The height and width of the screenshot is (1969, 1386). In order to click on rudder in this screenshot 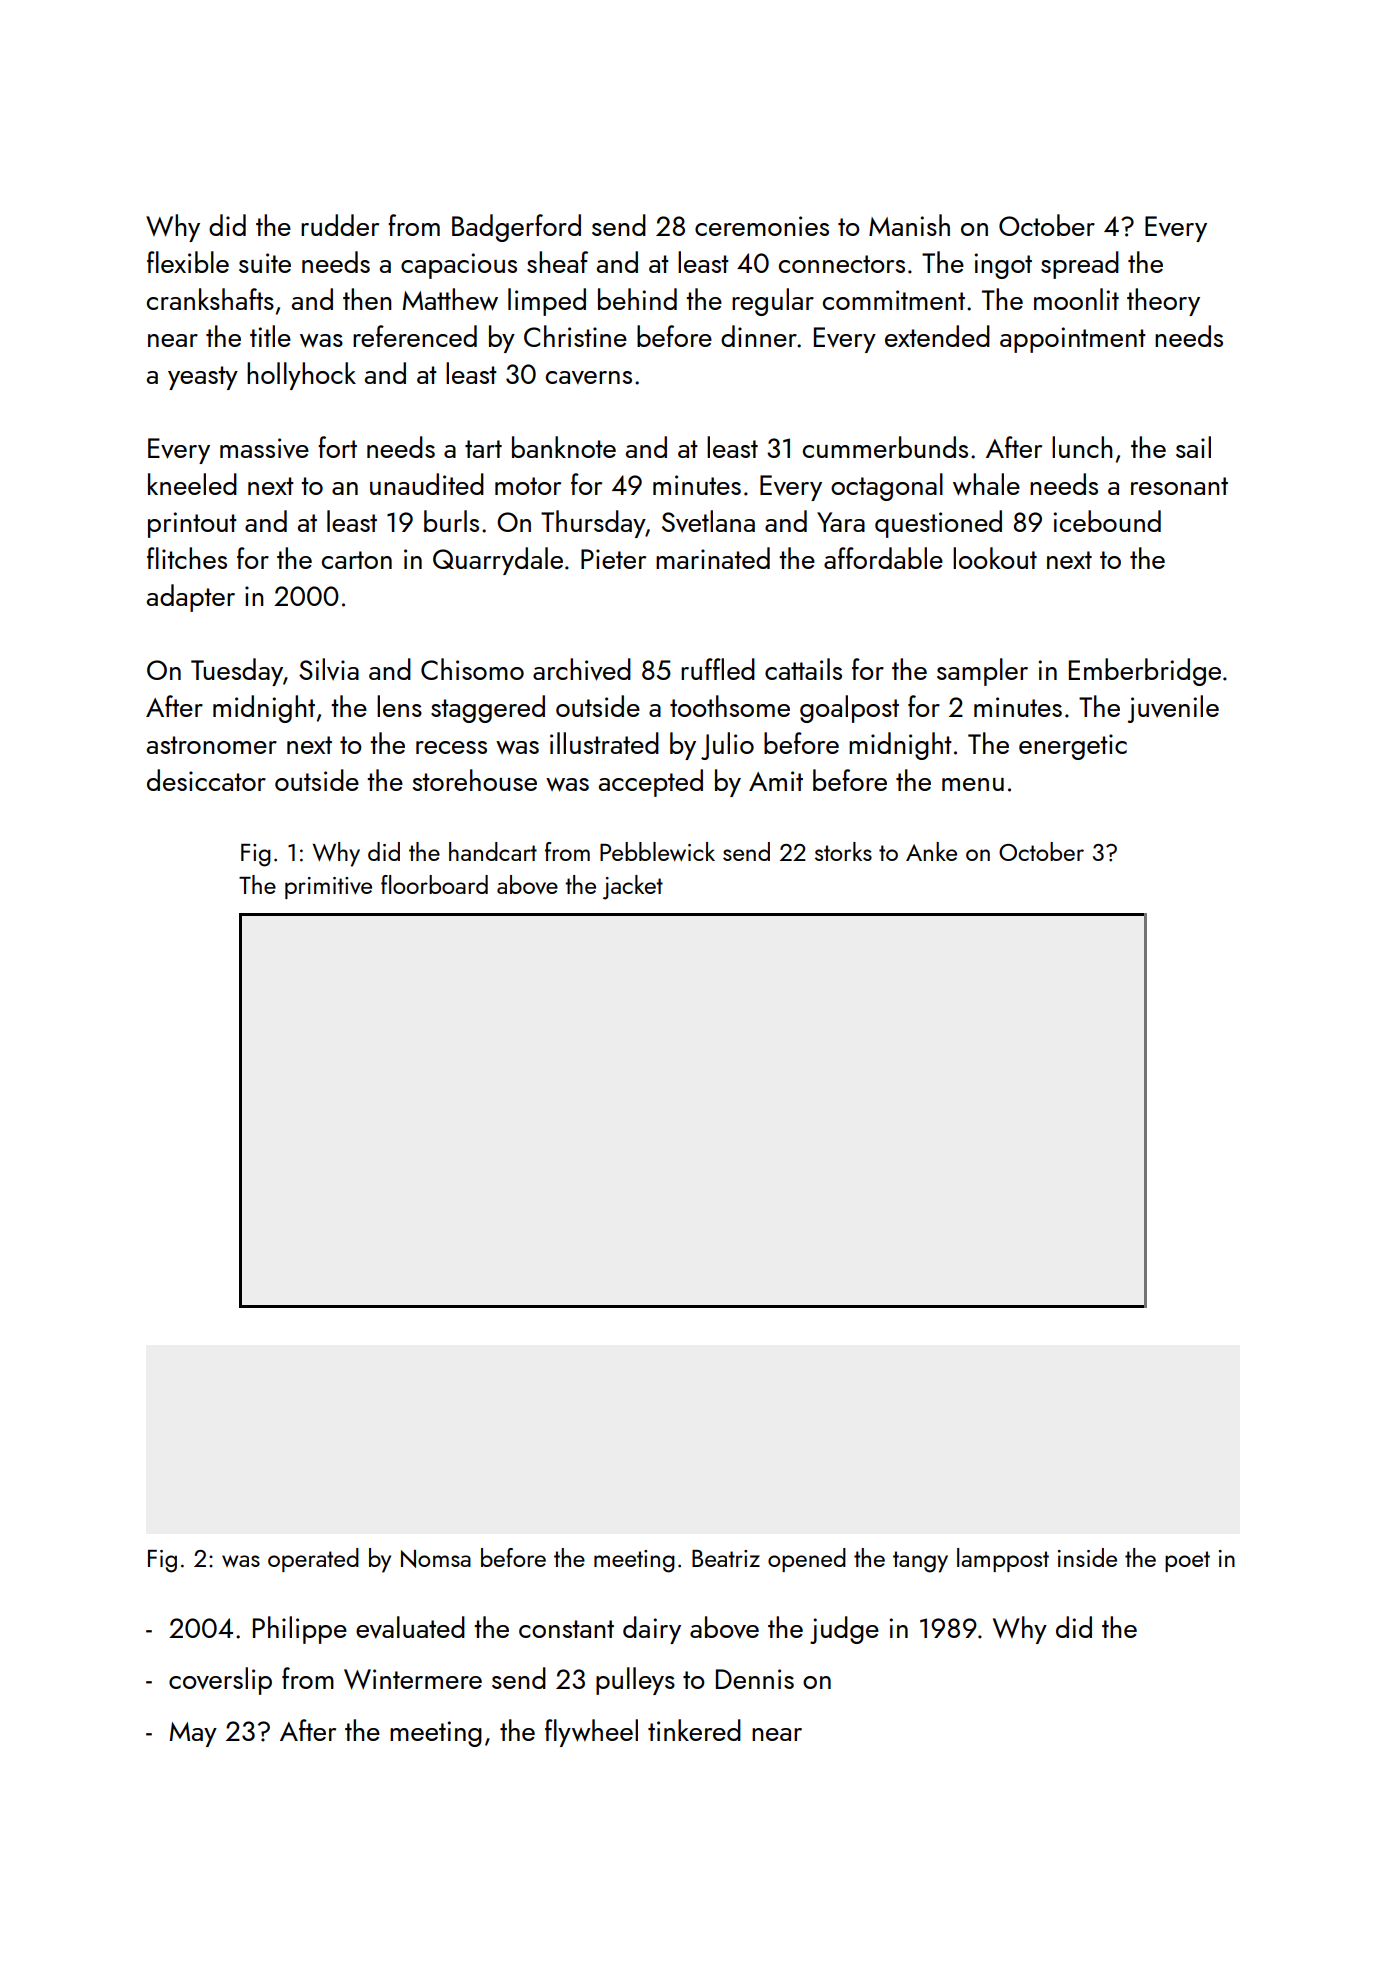, I will do `click(340, 225)`.
